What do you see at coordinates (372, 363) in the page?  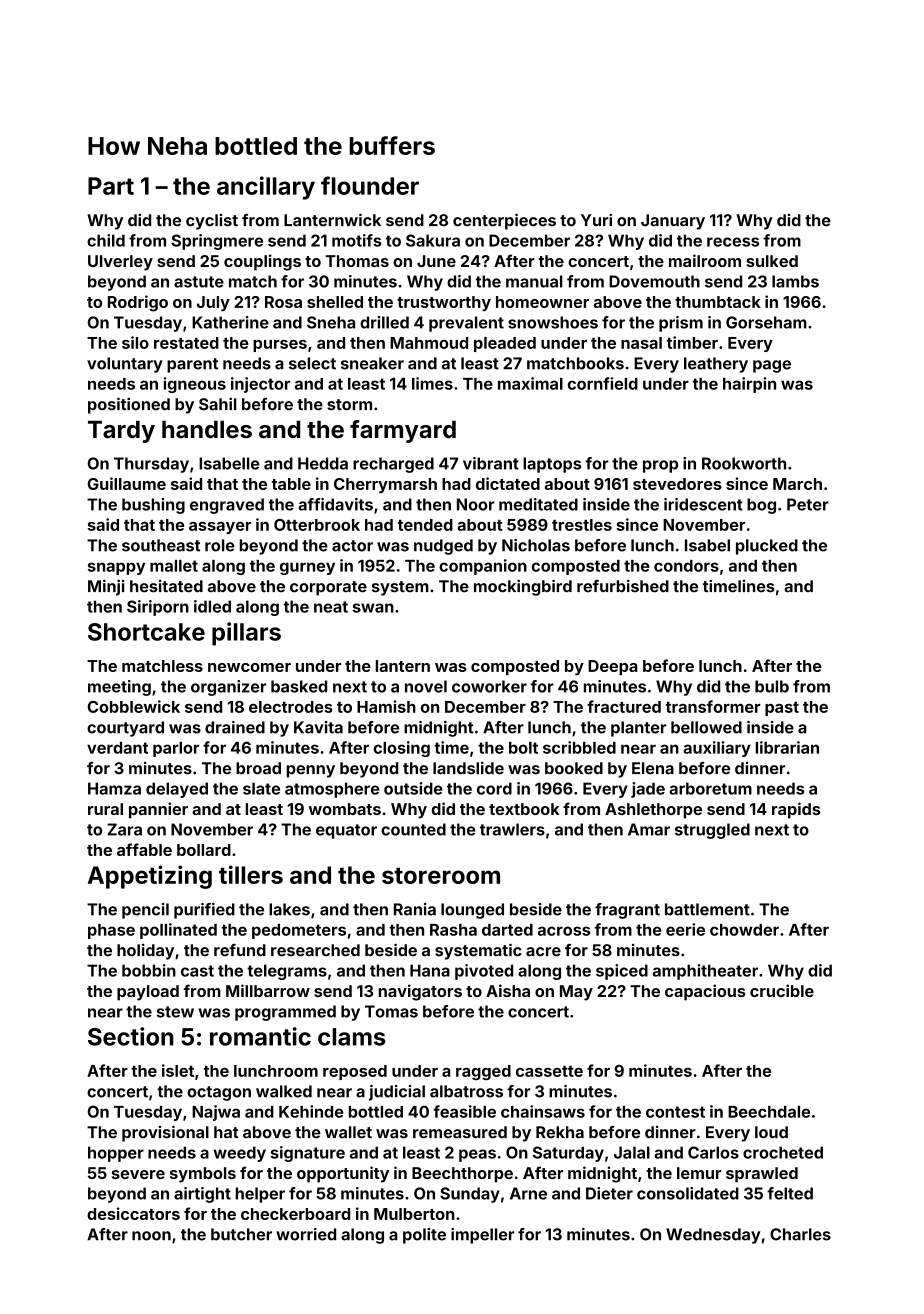 I see `sneaker` at bounding box center [372, 363].
